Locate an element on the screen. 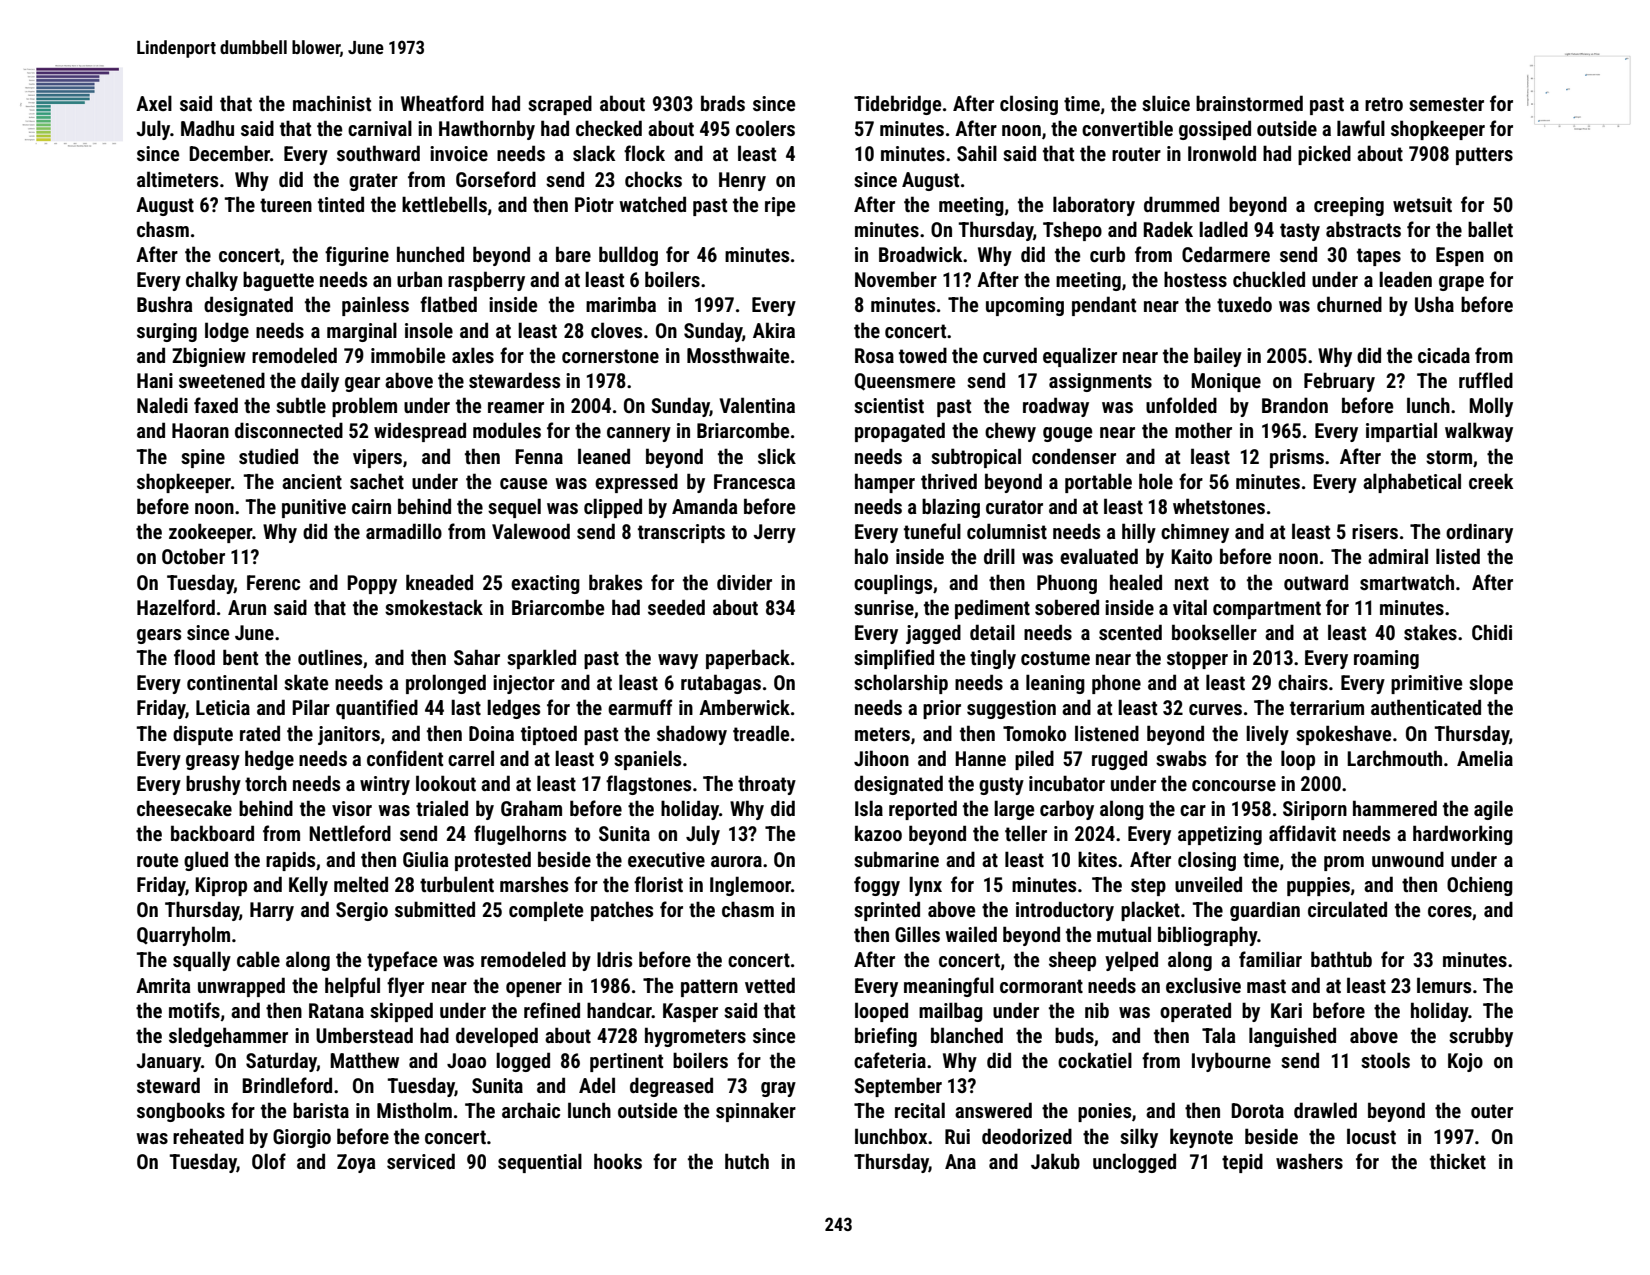  Akira is located at coordinates (774, 330).
